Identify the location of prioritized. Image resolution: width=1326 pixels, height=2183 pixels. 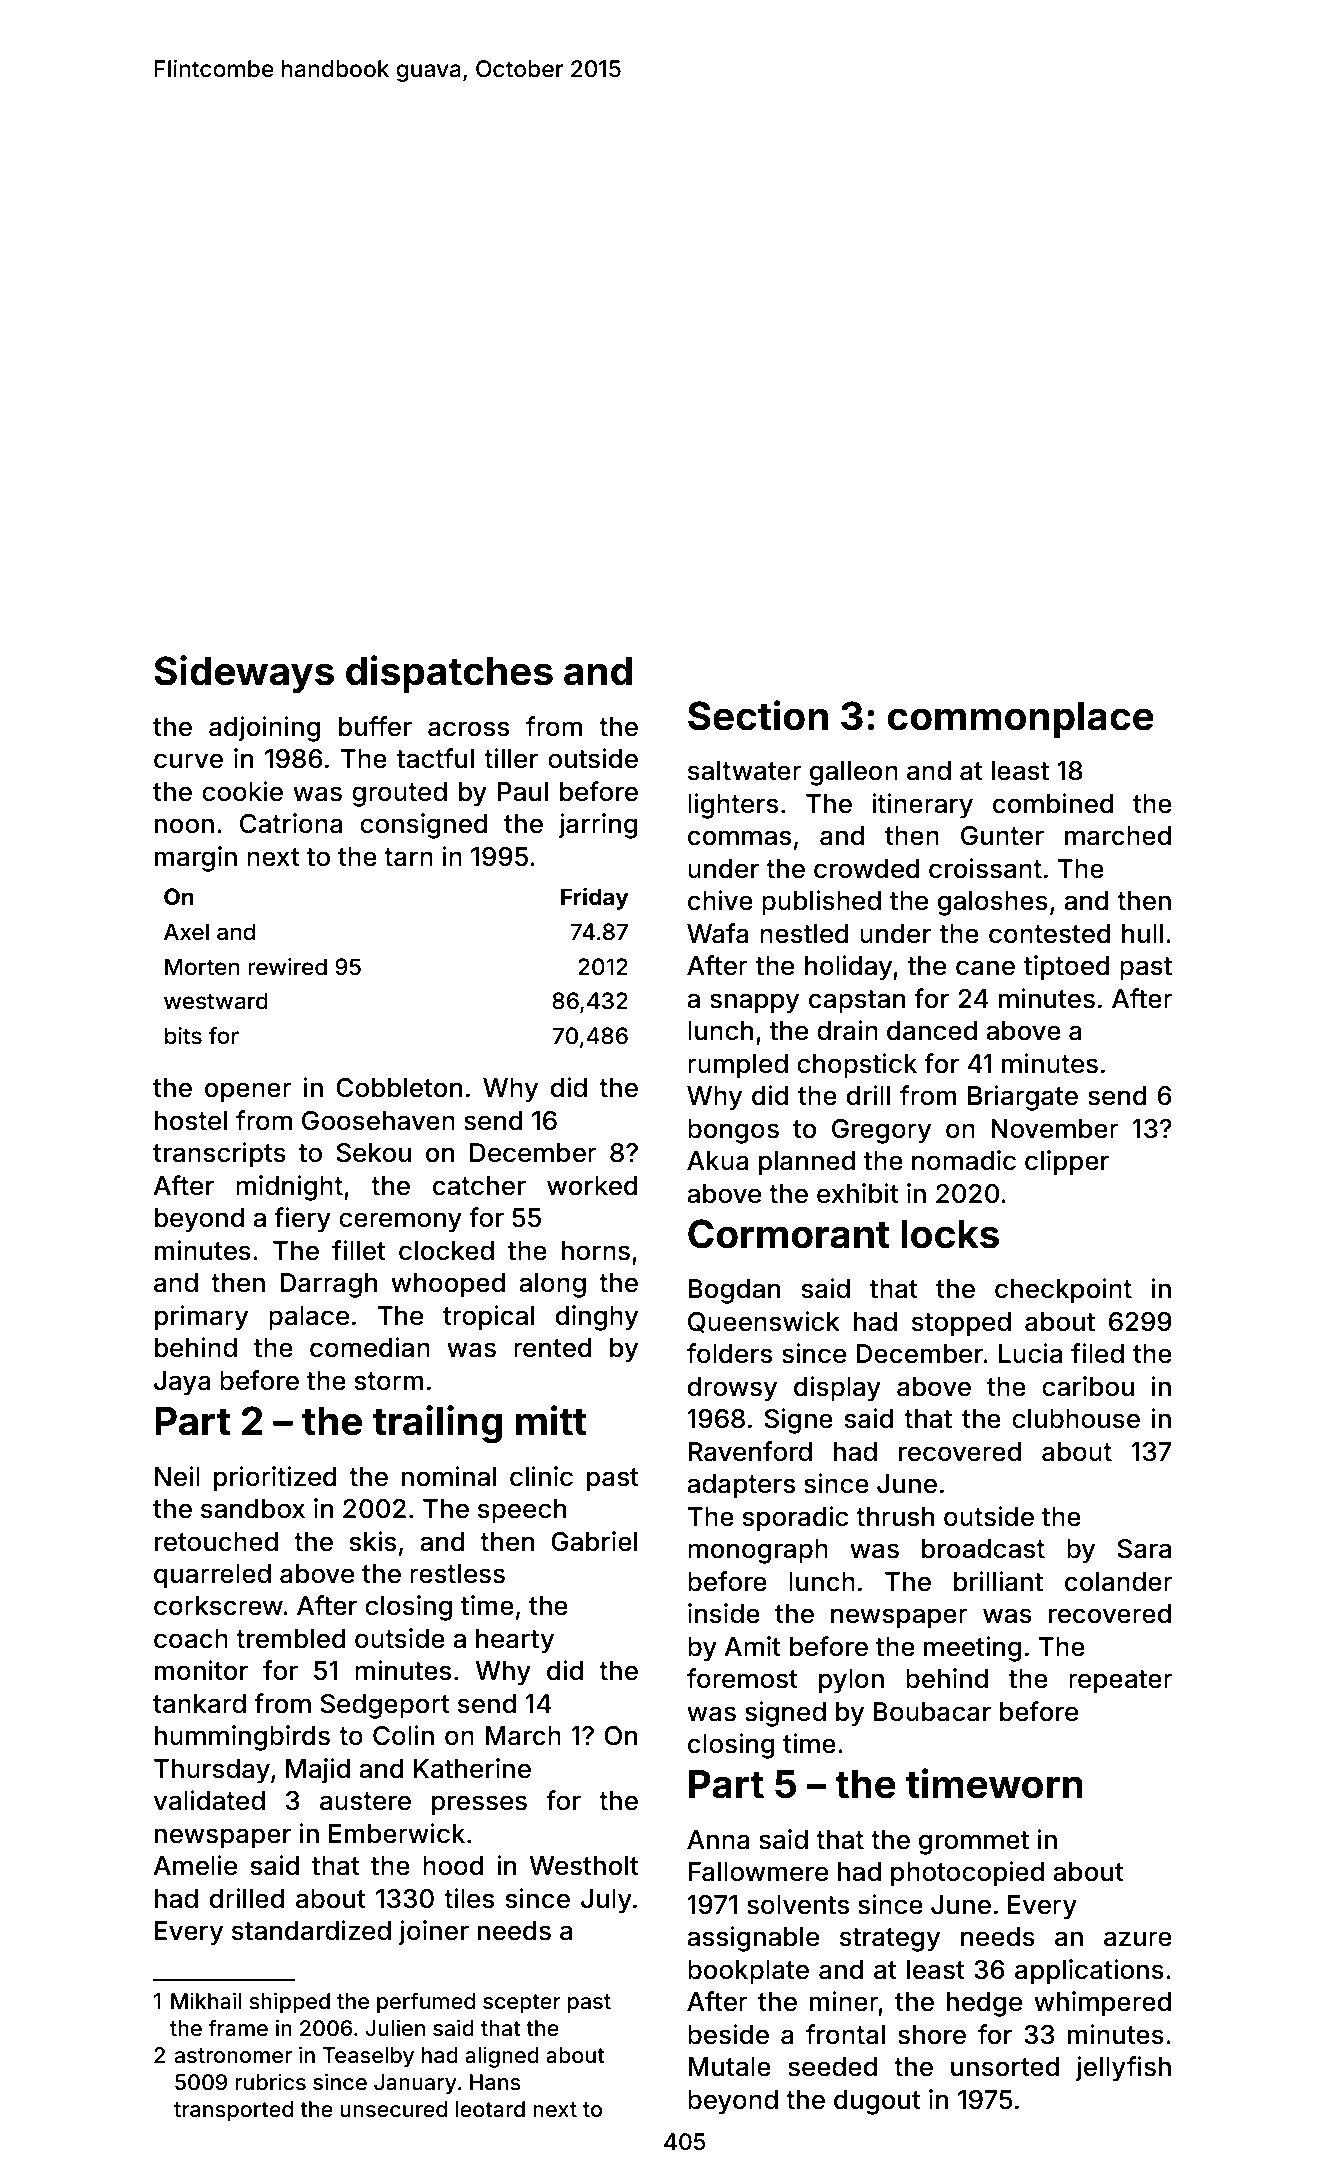
(275, 1479).
